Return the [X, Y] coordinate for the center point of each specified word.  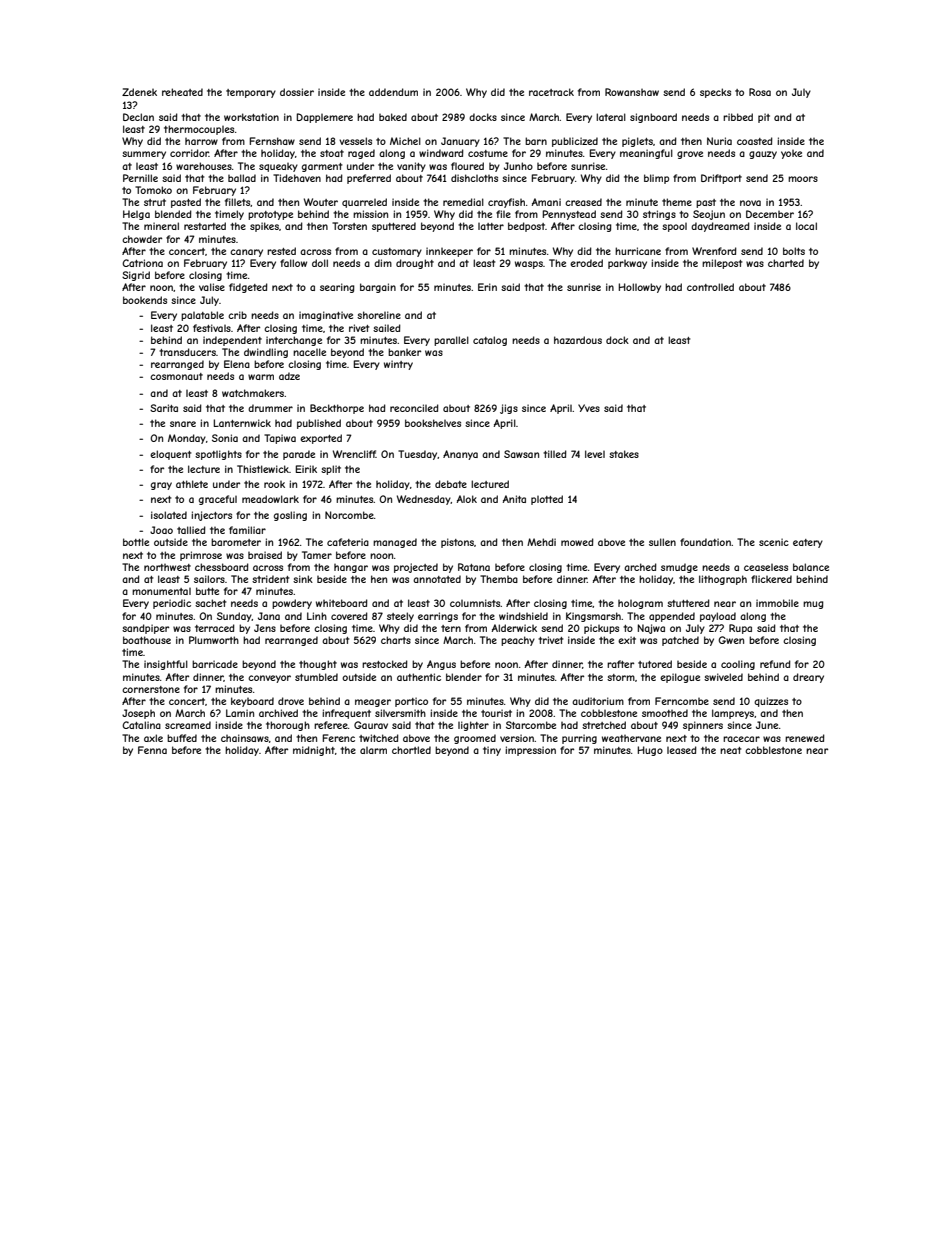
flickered [771, 579]
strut [155, 202]
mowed [577, 542]
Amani [546, 202]
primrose [201, 556]
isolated [169, 515]
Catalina [141, 725]
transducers [187, 352]
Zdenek [139, 92]
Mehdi [541, 542]
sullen [662, 542]
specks [715, 93]
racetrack [551, 92]
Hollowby [639, 288]
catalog [490, 341]
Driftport [721, 179]
